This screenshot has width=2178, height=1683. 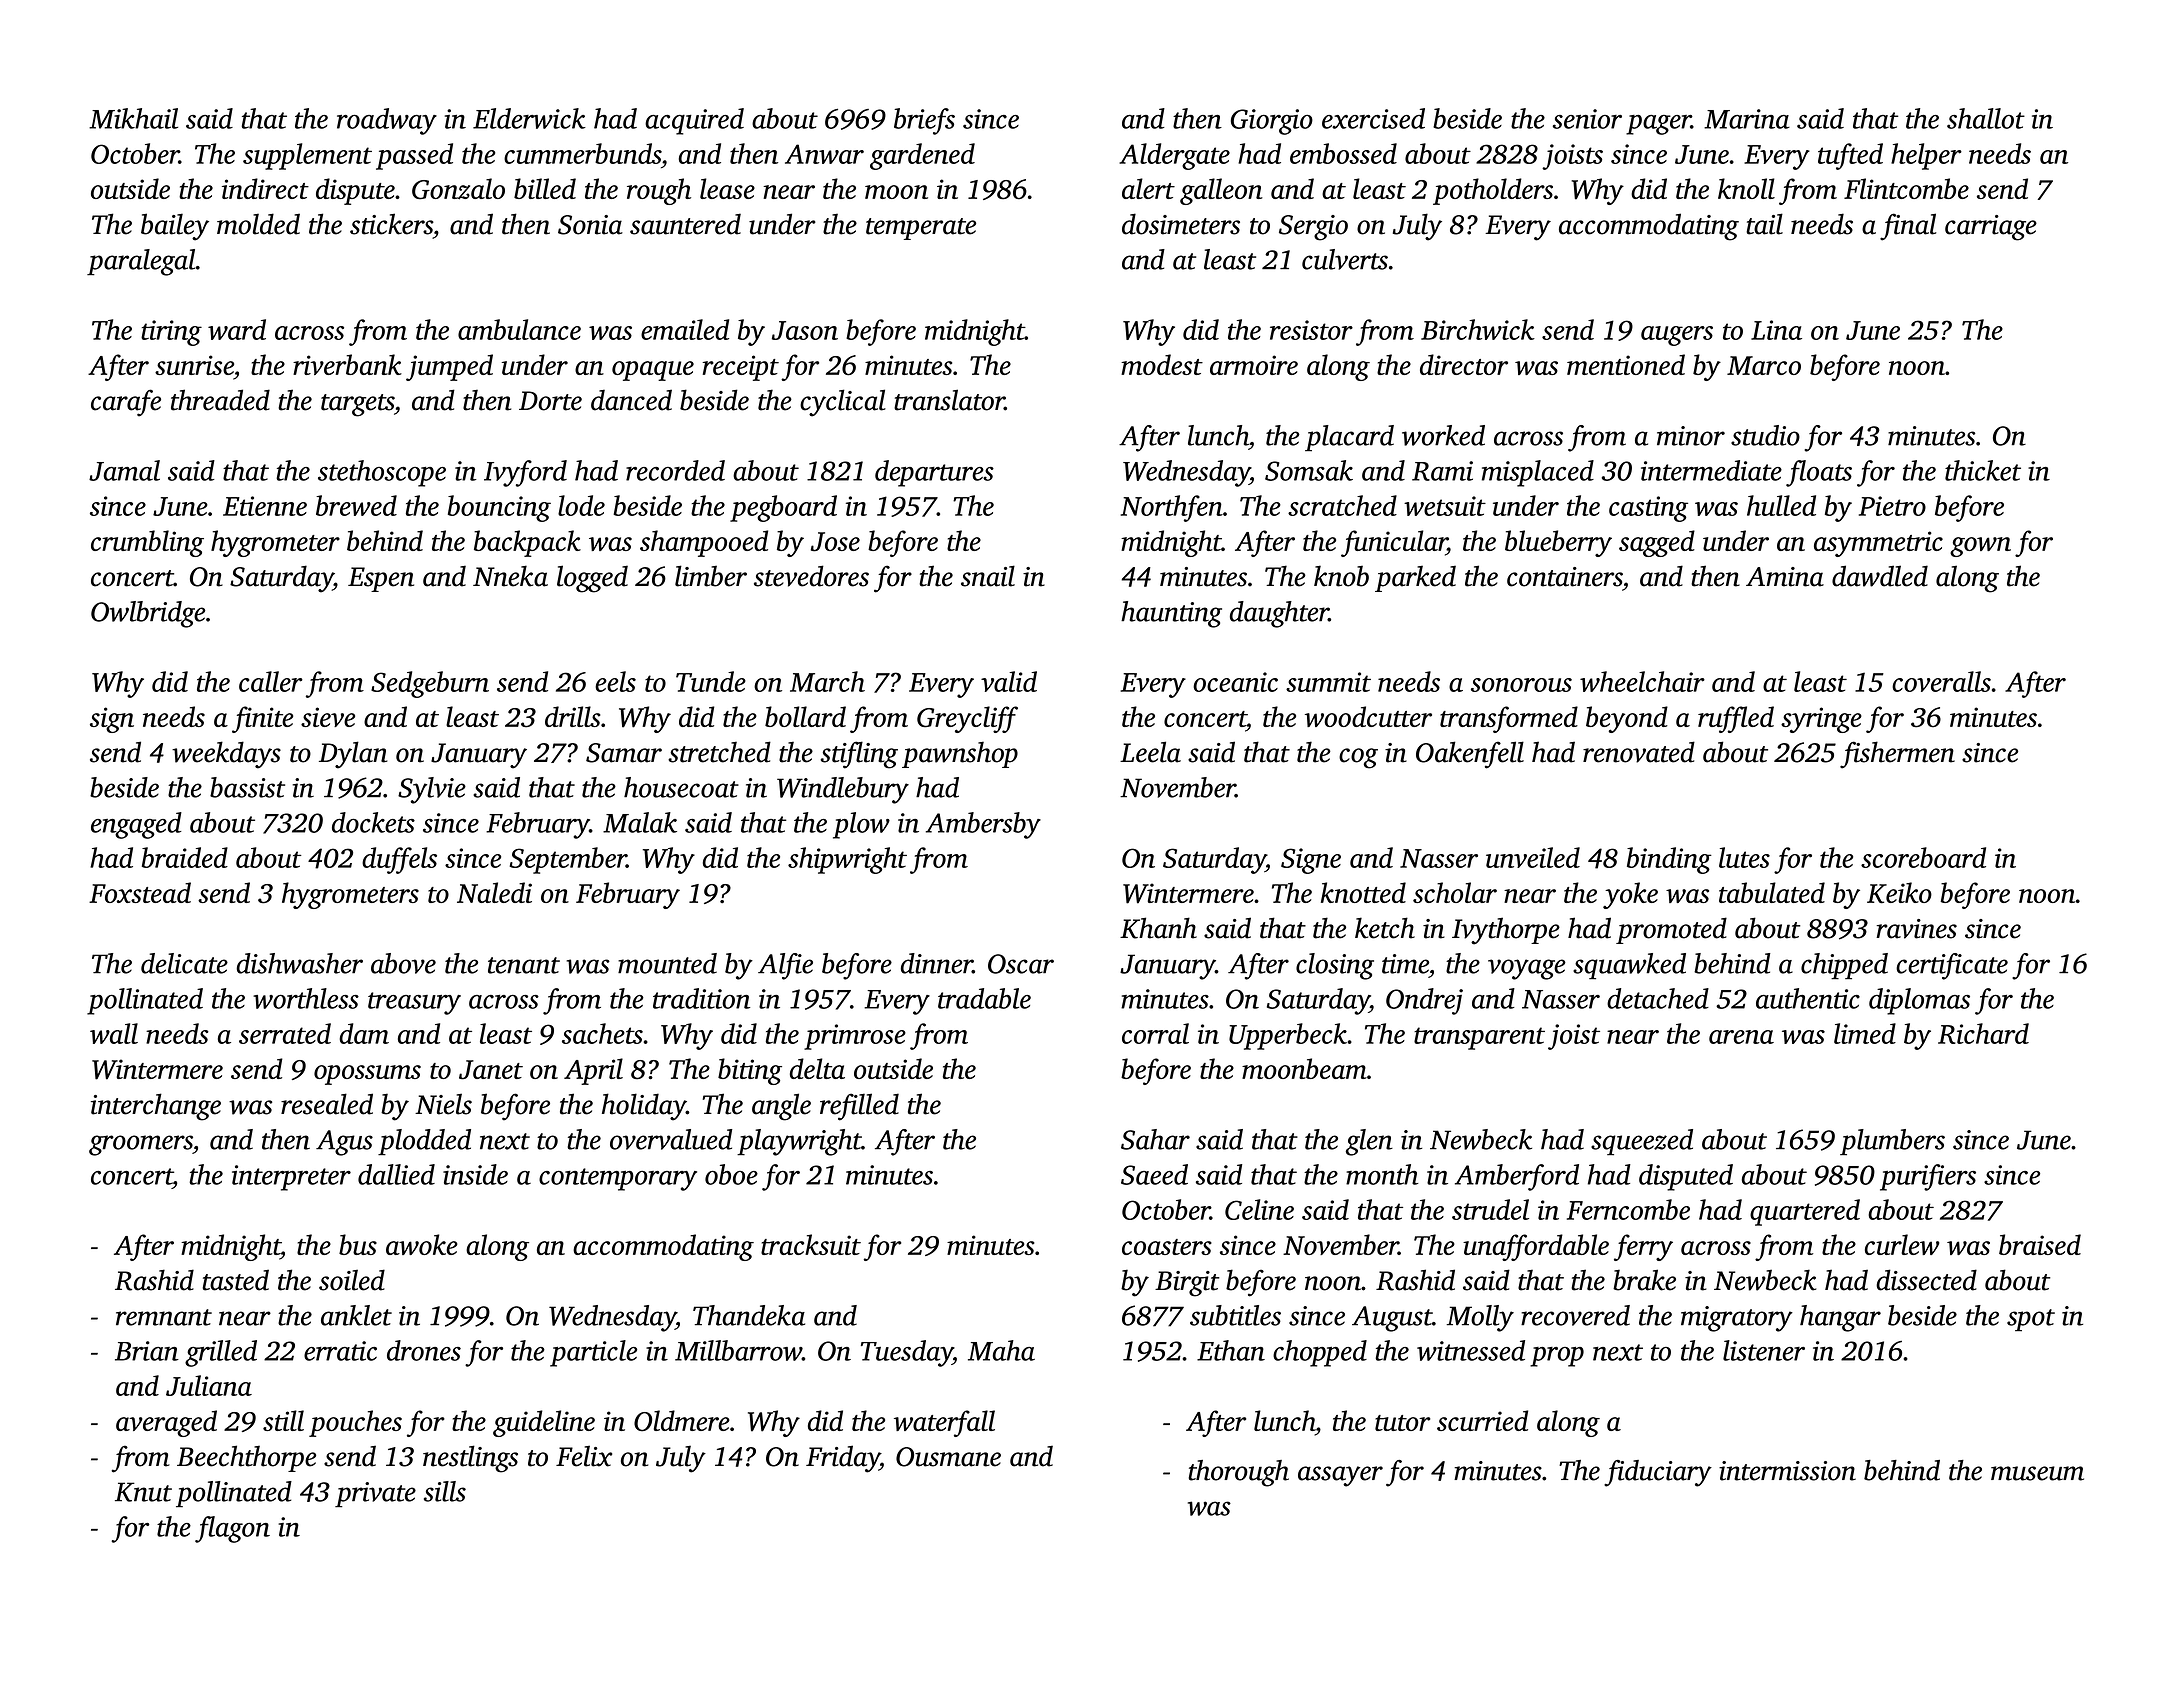 What do you see at coordinates (232, 1529) in the screenshot?
I see `flagon` at bounding box center [232, 1529].
